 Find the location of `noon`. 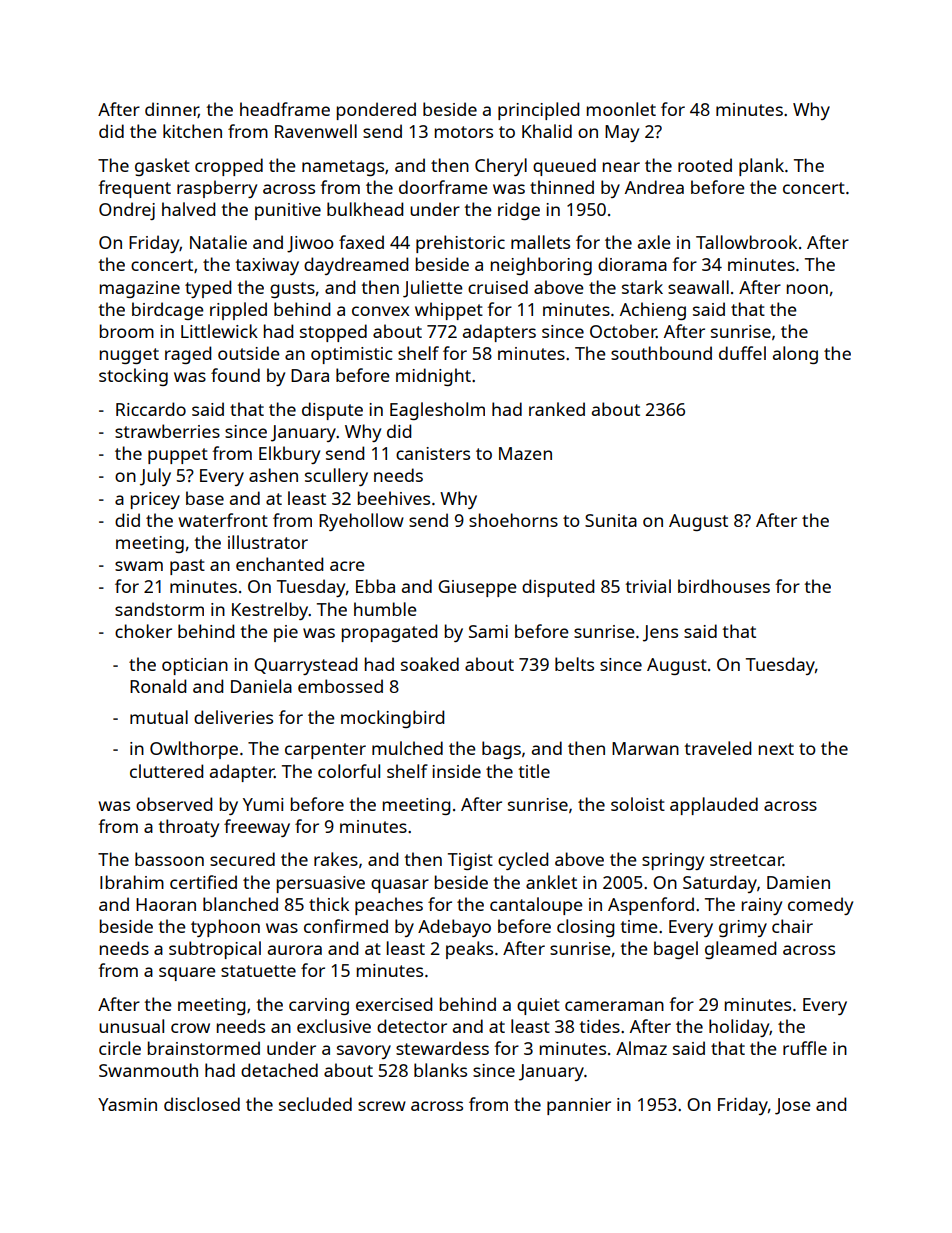

noon is located at coordinates (807, 289).
